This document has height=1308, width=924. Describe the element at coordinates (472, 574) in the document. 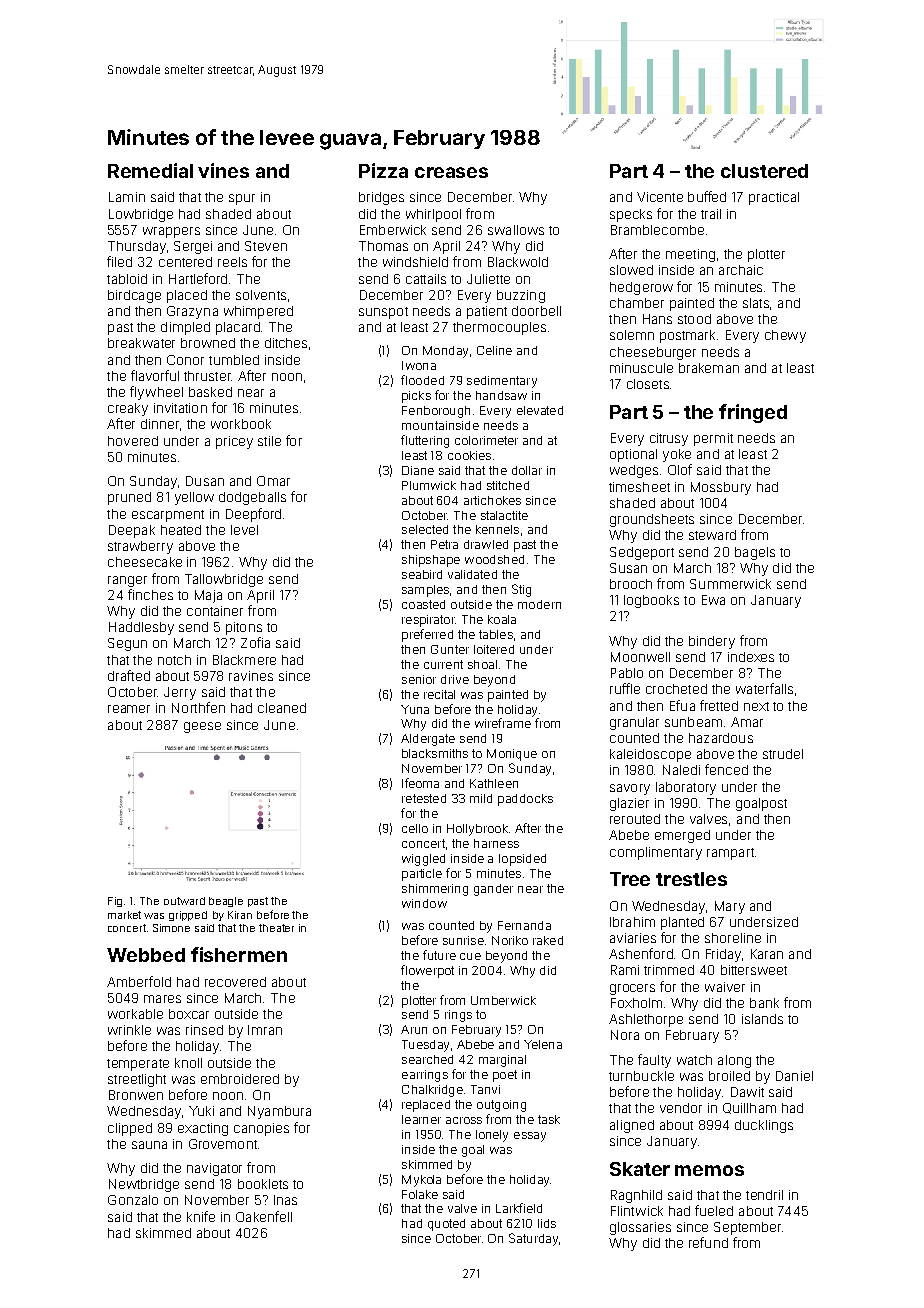

I see `validated` at that location.
